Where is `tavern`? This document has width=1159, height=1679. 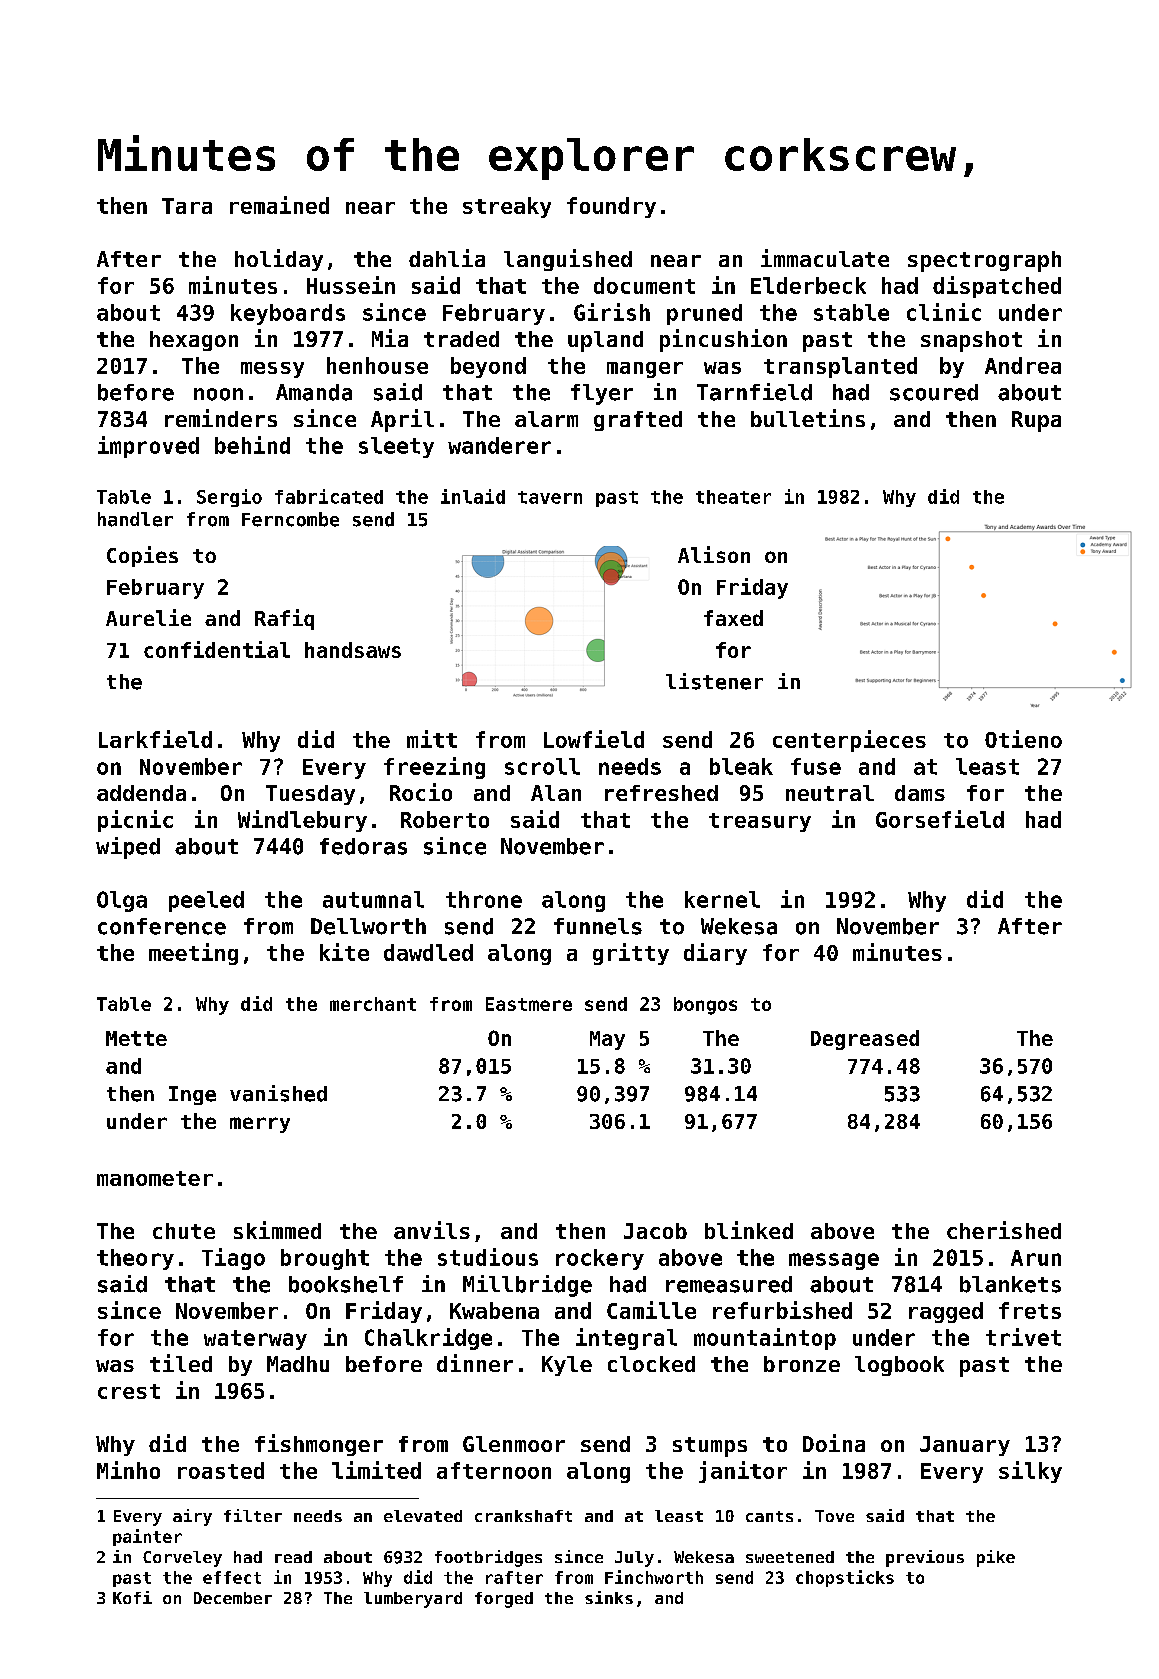 tavern is located at coordinates (550, 497).
